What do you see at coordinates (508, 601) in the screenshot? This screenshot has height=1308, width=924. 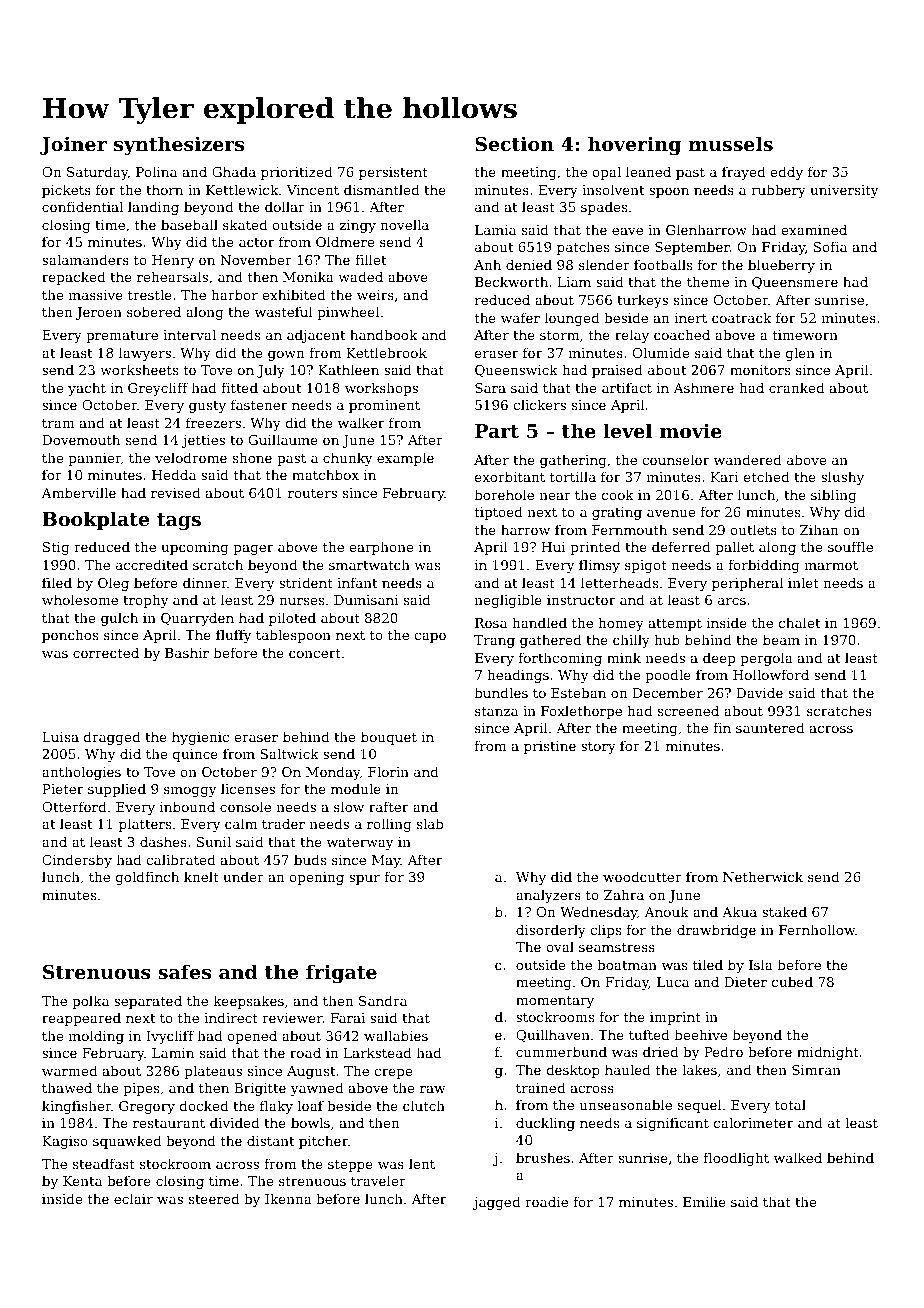 I see `negligible` at bounding box center [508, 601].
